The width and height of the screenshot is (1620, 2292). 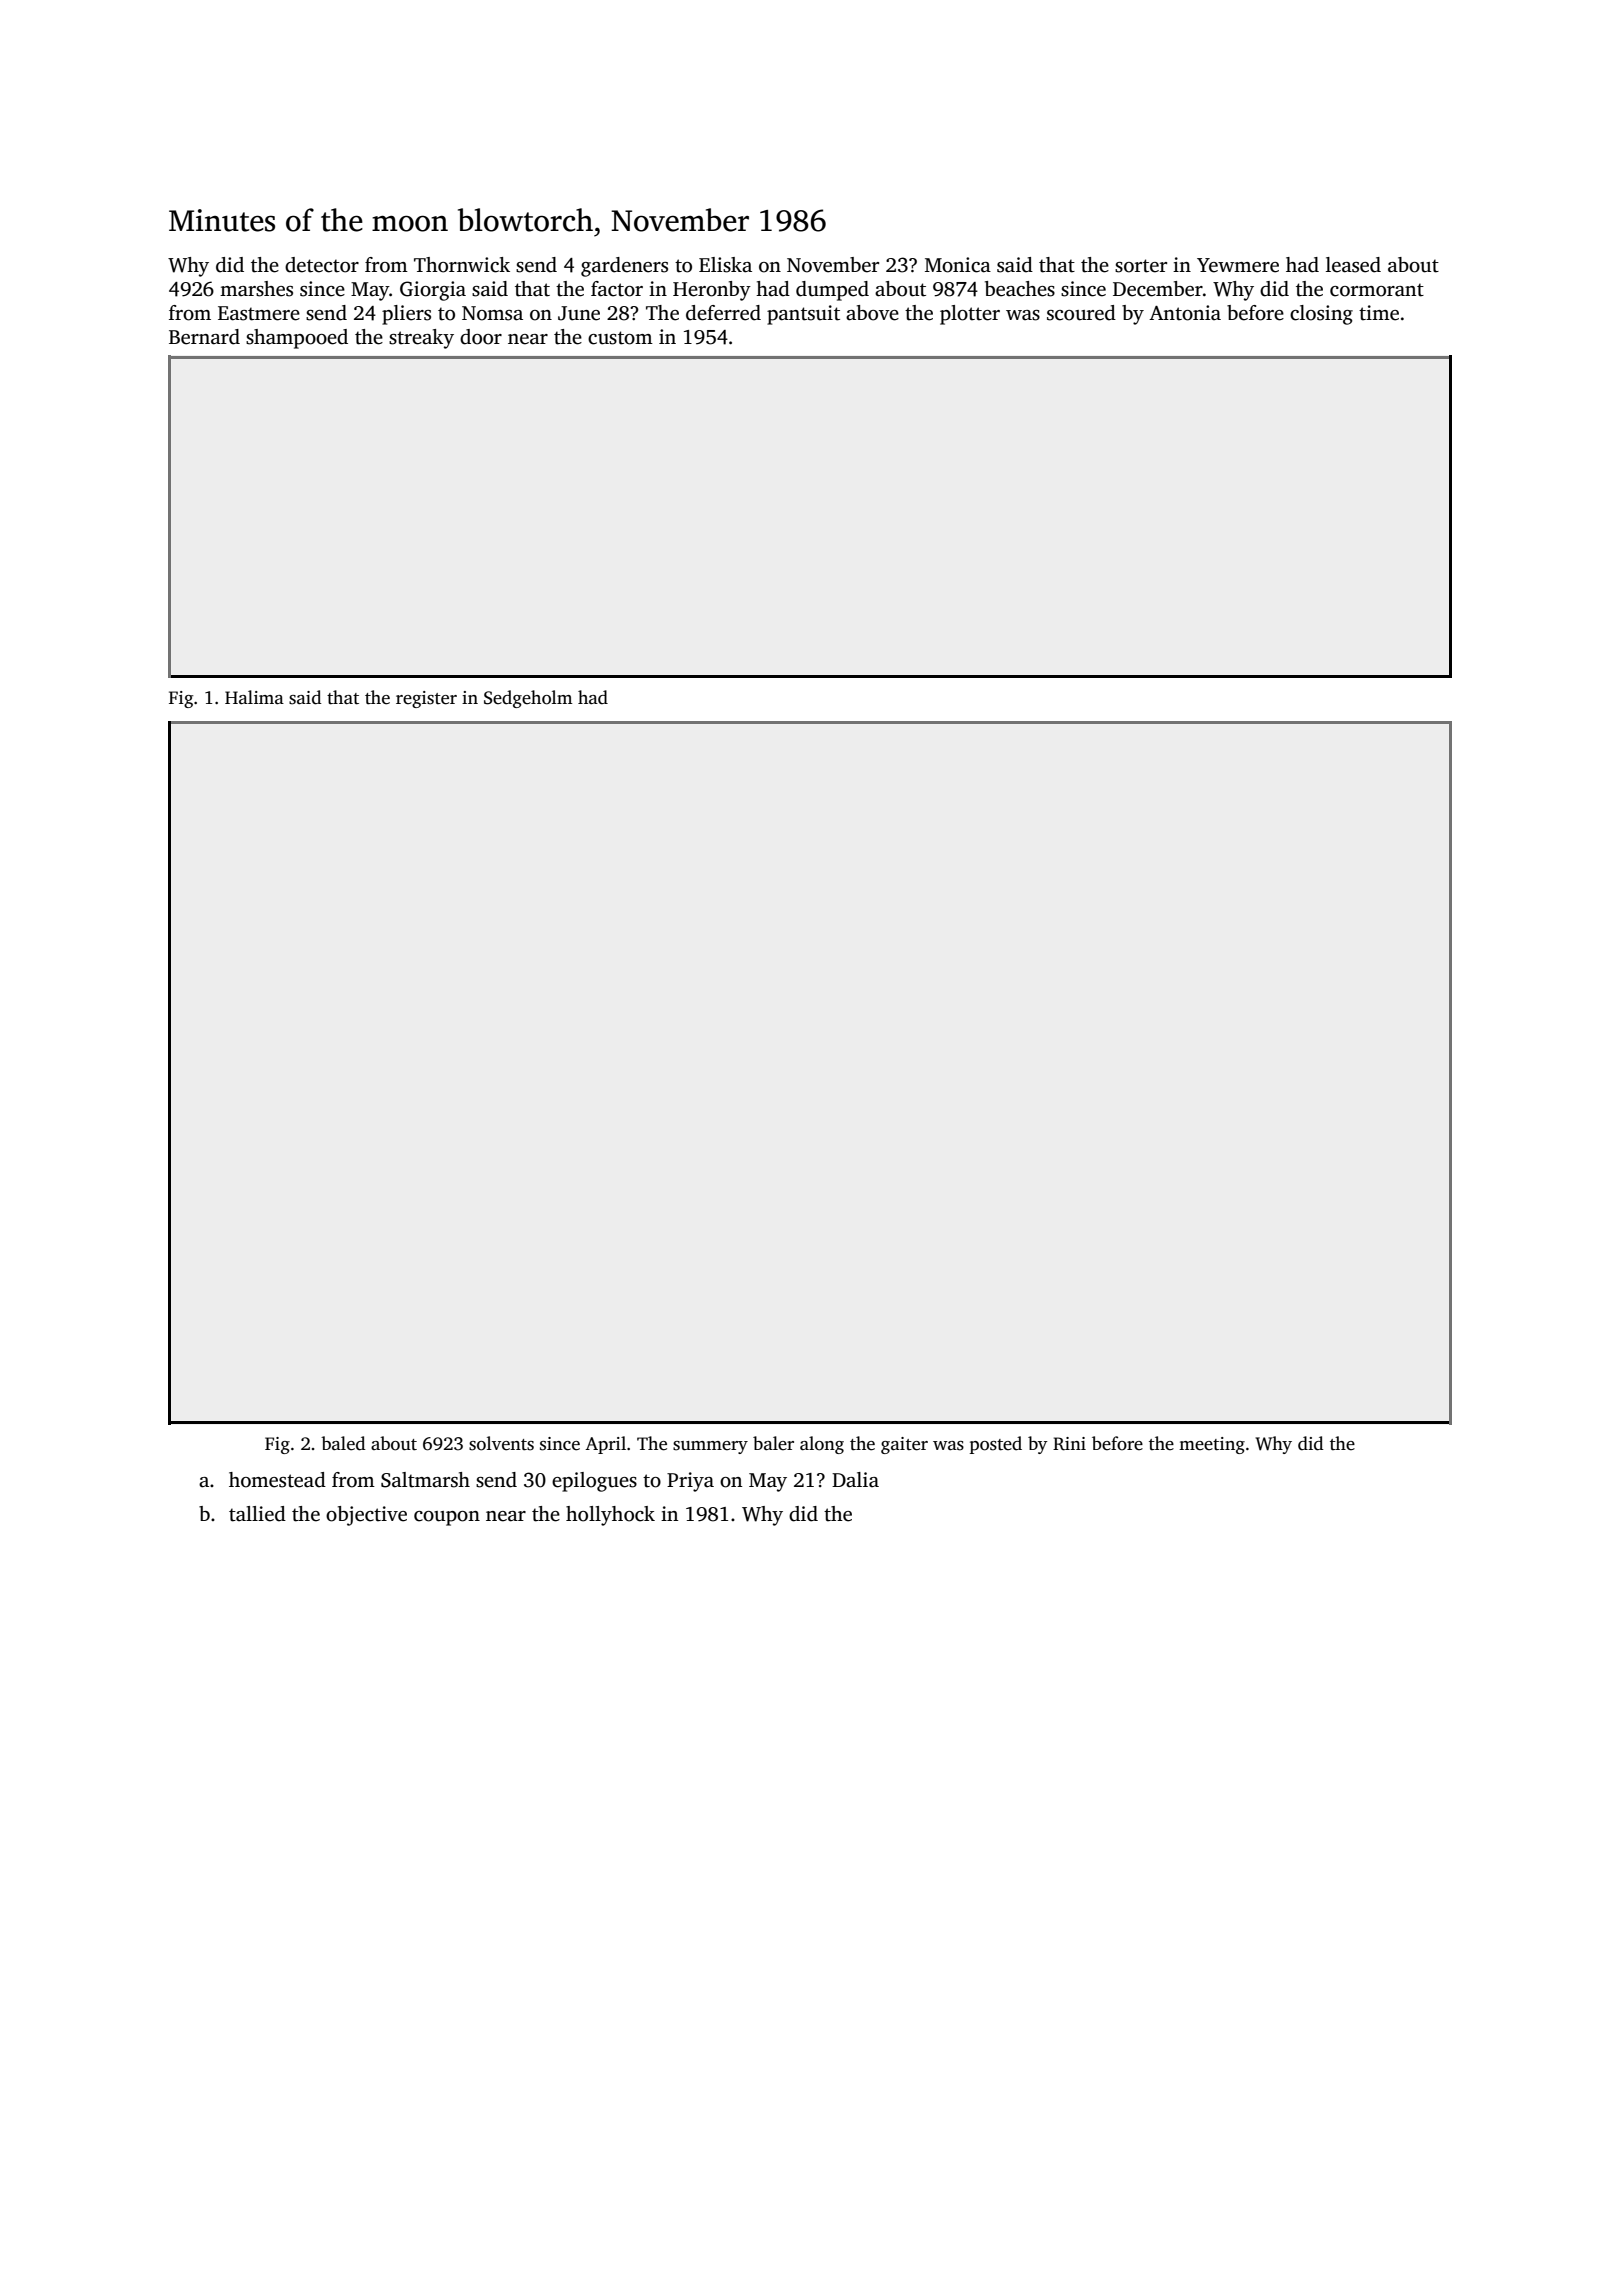 What do you see at coordinates (855, 1480) in the screenshot?
I see `Dalia` at bounding box center [855, 1480].
